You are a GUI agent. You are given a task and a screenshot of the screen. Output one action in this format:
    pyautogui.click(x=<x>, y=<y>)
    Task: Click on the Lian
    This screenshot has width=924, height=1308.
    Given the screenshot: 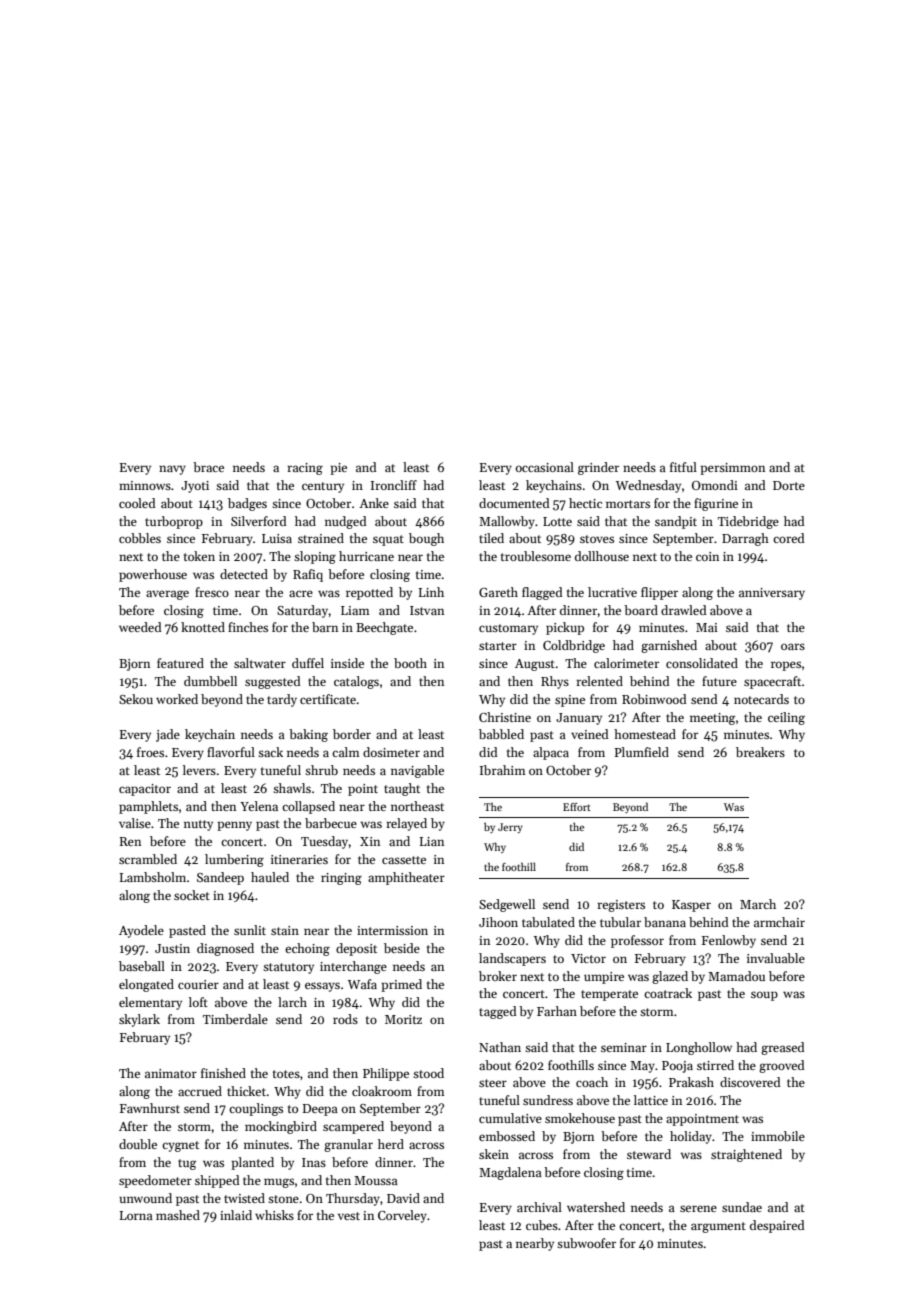 What is the action you would take?
    pyautogui.click(x=432, y=841)
